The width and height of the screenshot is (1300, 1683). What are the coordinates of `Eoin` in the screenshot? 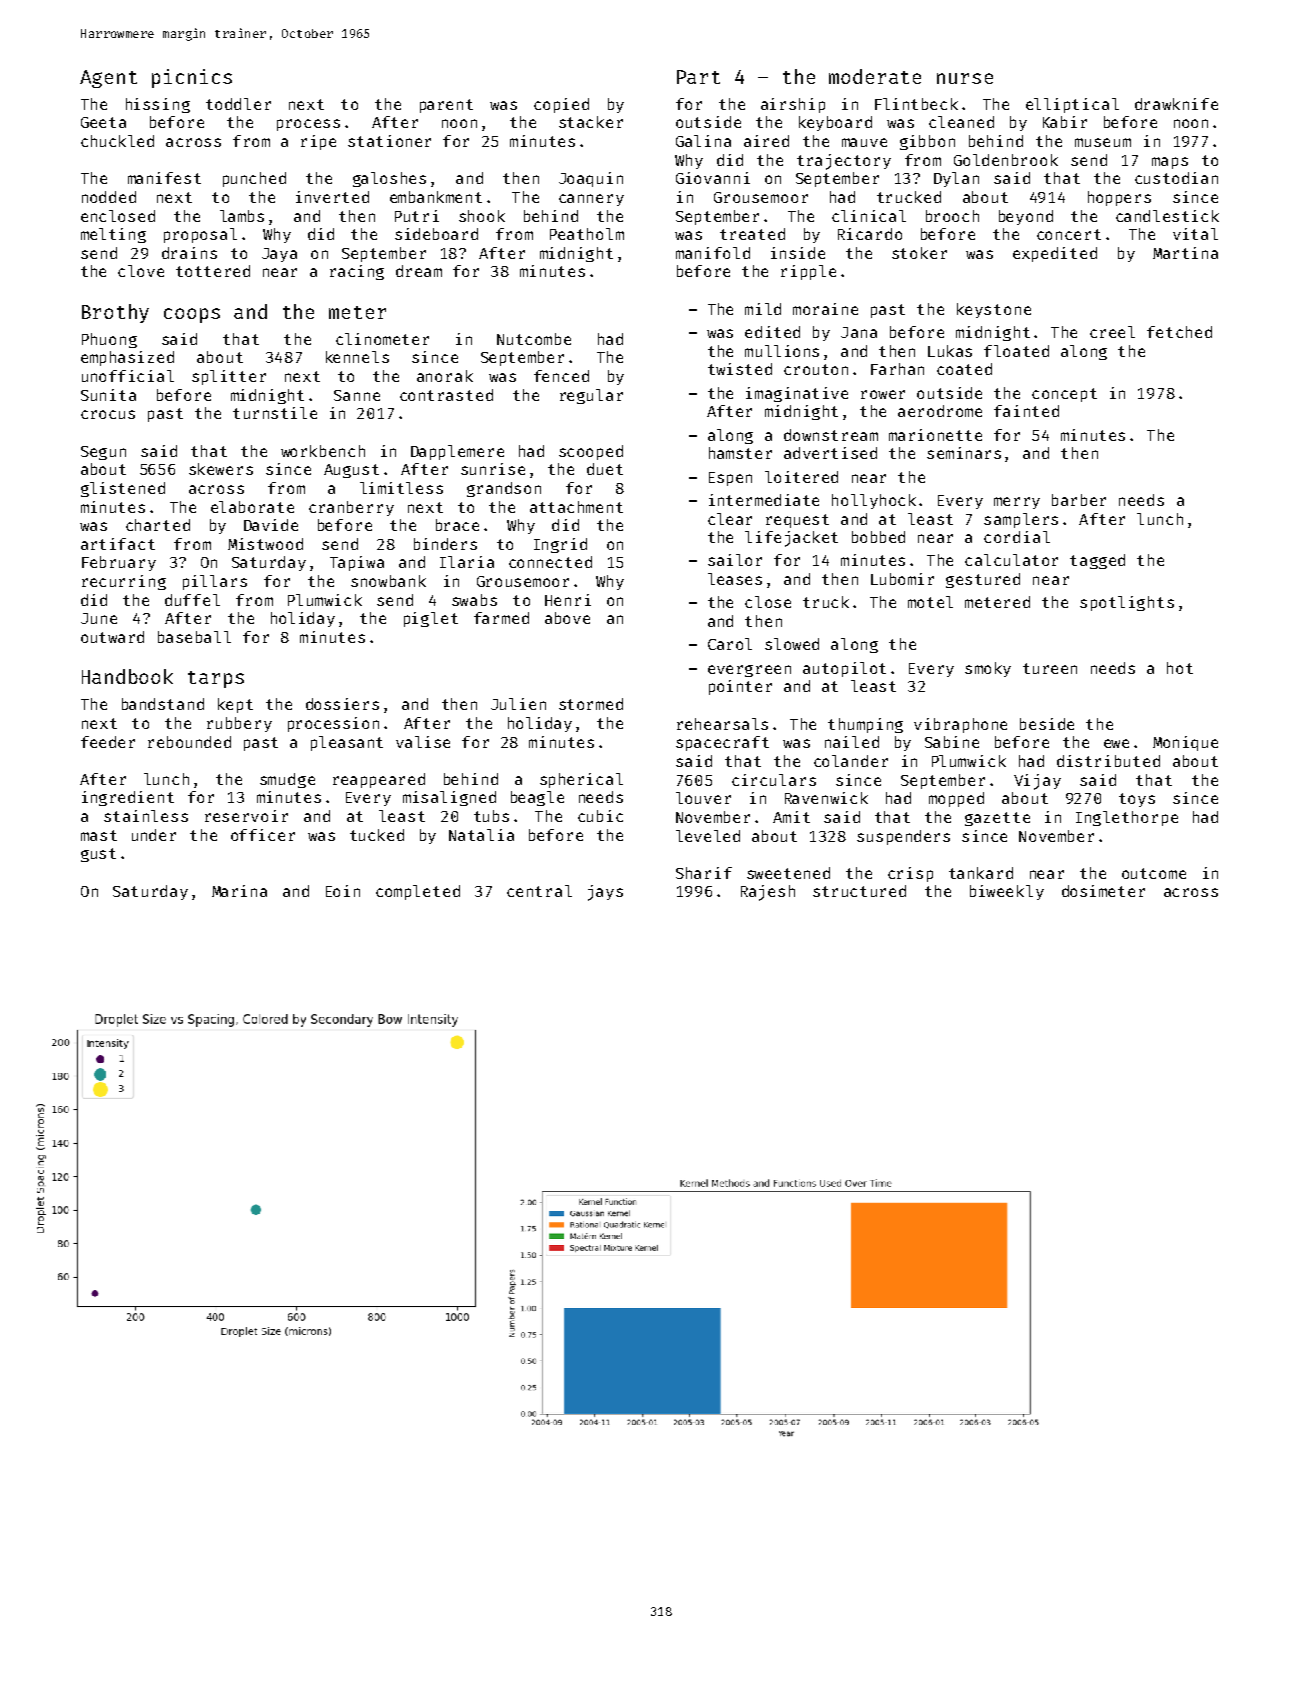 It's located at (343, 891).
